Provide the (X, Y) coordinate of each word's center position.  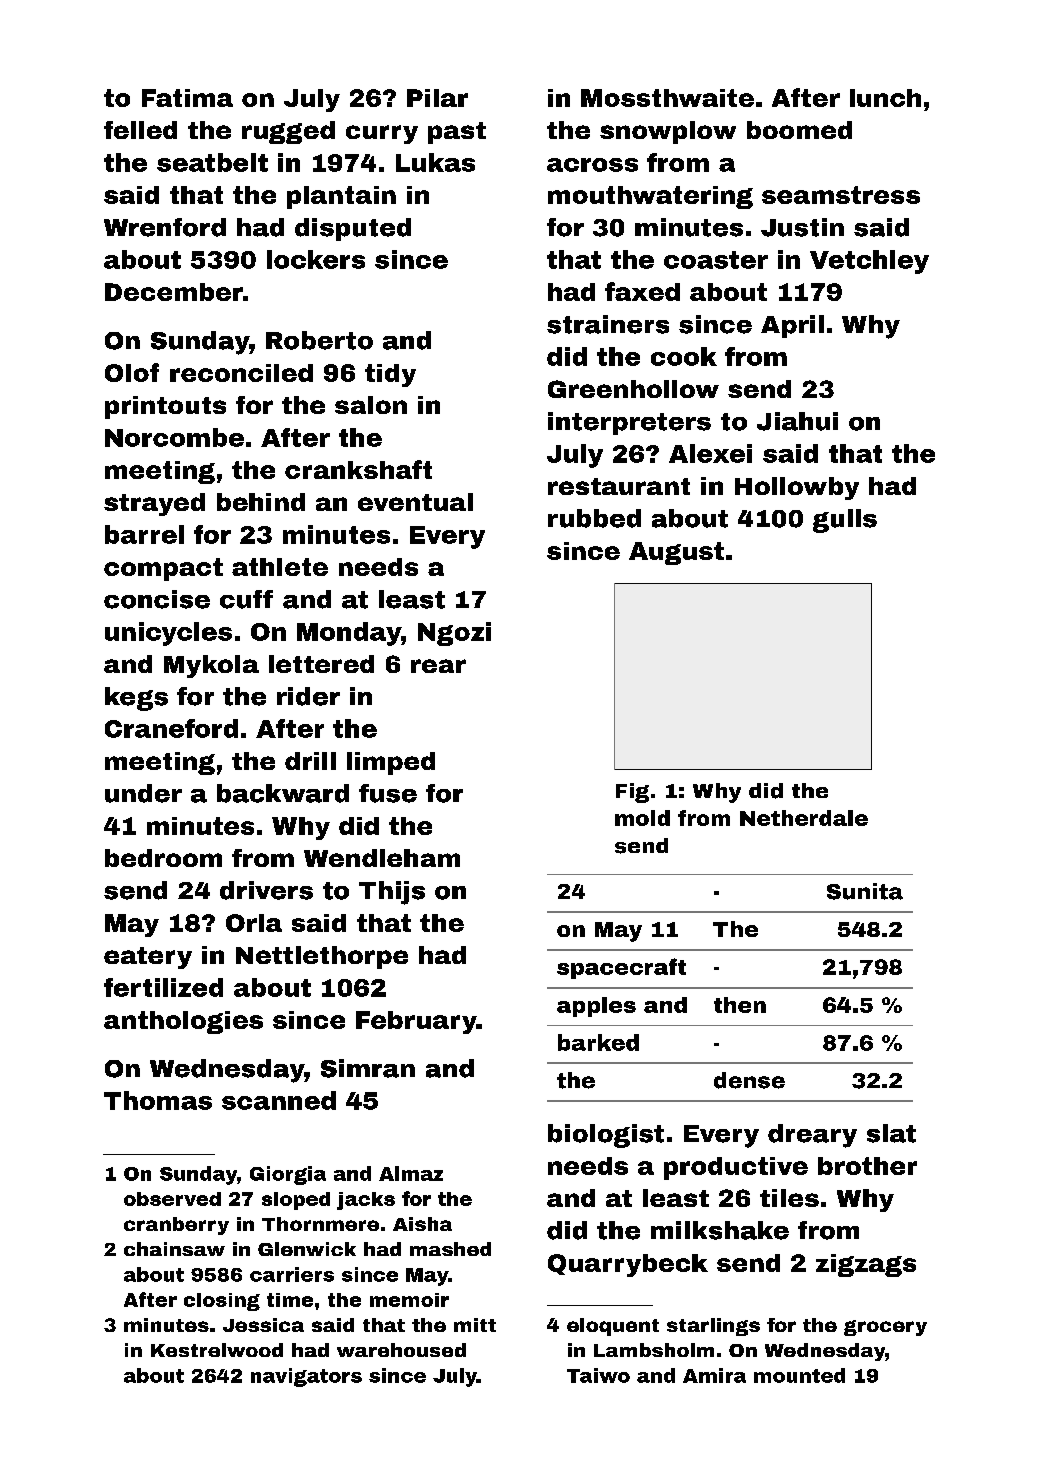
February (416, 1022)
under (143, 793)
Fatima (187, 98)
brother (867, 1166)
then (740, 1005)
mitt (475, 1325)
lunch (885, 98)
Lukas (435, 162)
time (290, 1300)
